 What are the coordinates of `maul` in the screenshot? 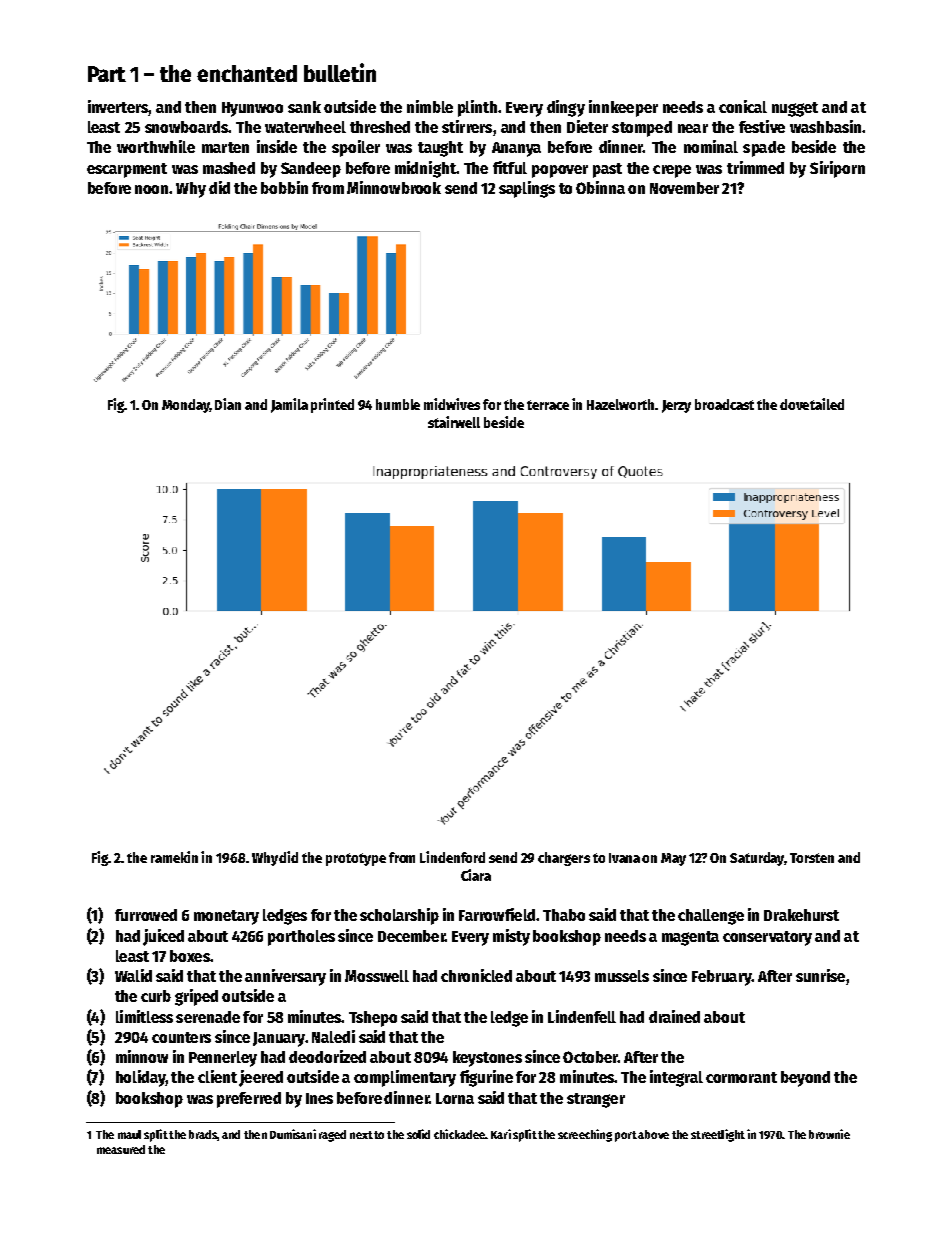 It's located at (129, 1134).
